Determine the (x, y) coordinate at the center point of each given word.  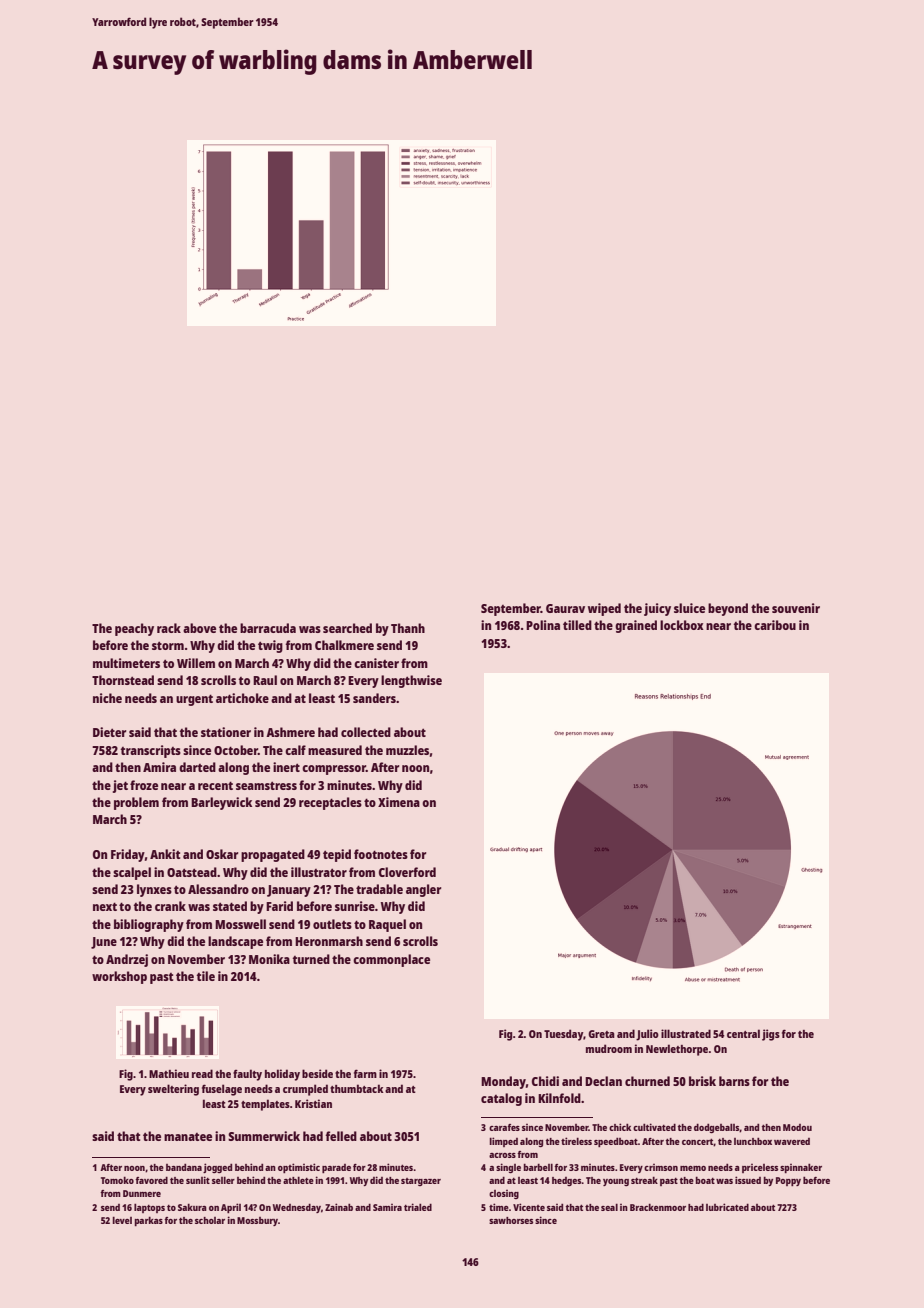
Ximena (399, 802)
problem (136, 803)
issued (748, 1180)
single (508, 1168)
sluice (689, 608)
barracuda (268, 628)
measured (335, 750)
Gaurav (565, 608)
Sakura (192, 1207)
